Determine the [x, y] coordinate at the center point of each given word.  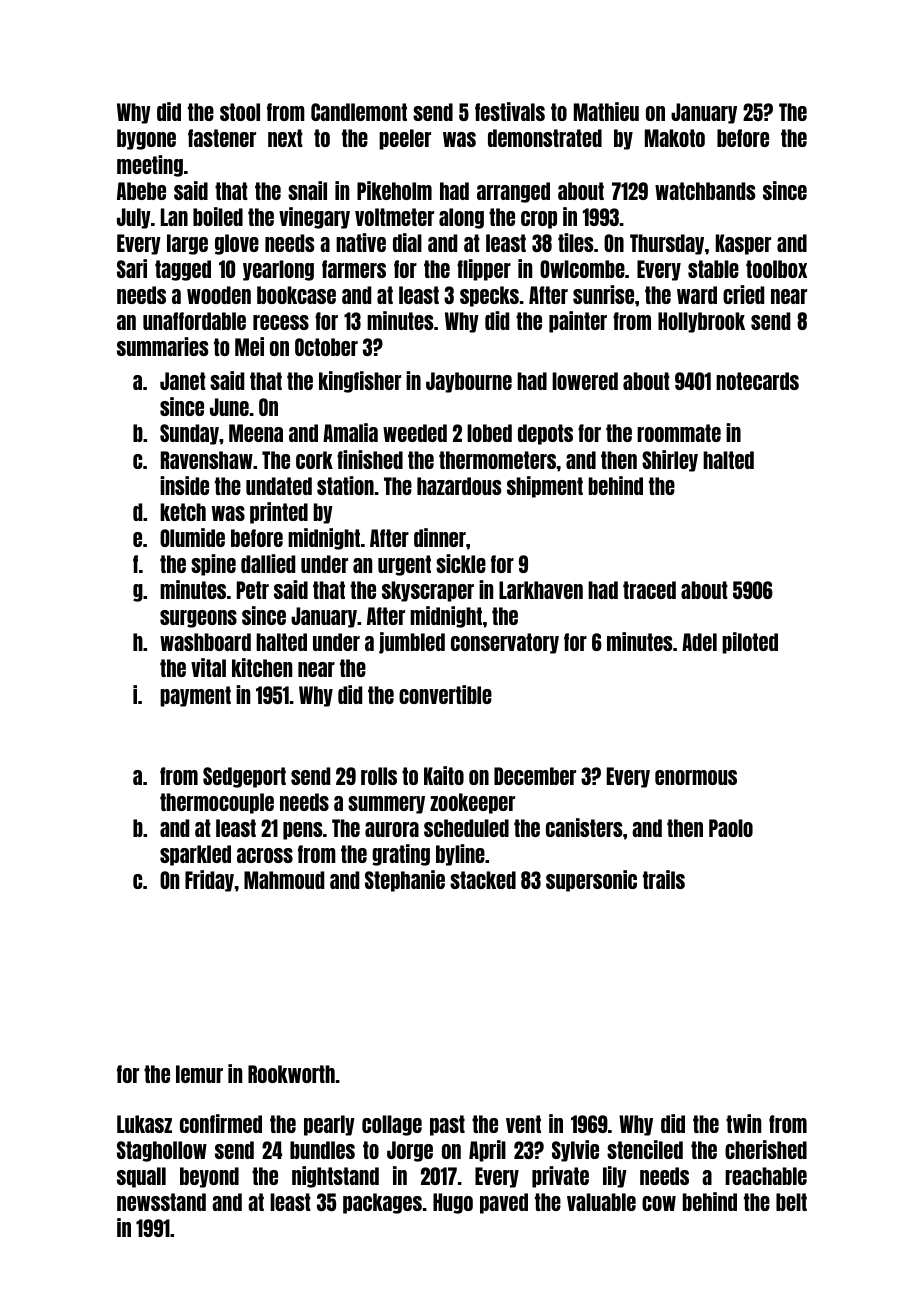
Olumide [192, 537]
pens [303, 831]
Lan [174, 217]
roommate [679, 433]
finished [370, 459]
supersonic [591, 881]
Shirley [670, 461]
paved [504, 1203]
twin [743, 1123]
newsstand [161, 1202]
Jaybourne [469, 382]
